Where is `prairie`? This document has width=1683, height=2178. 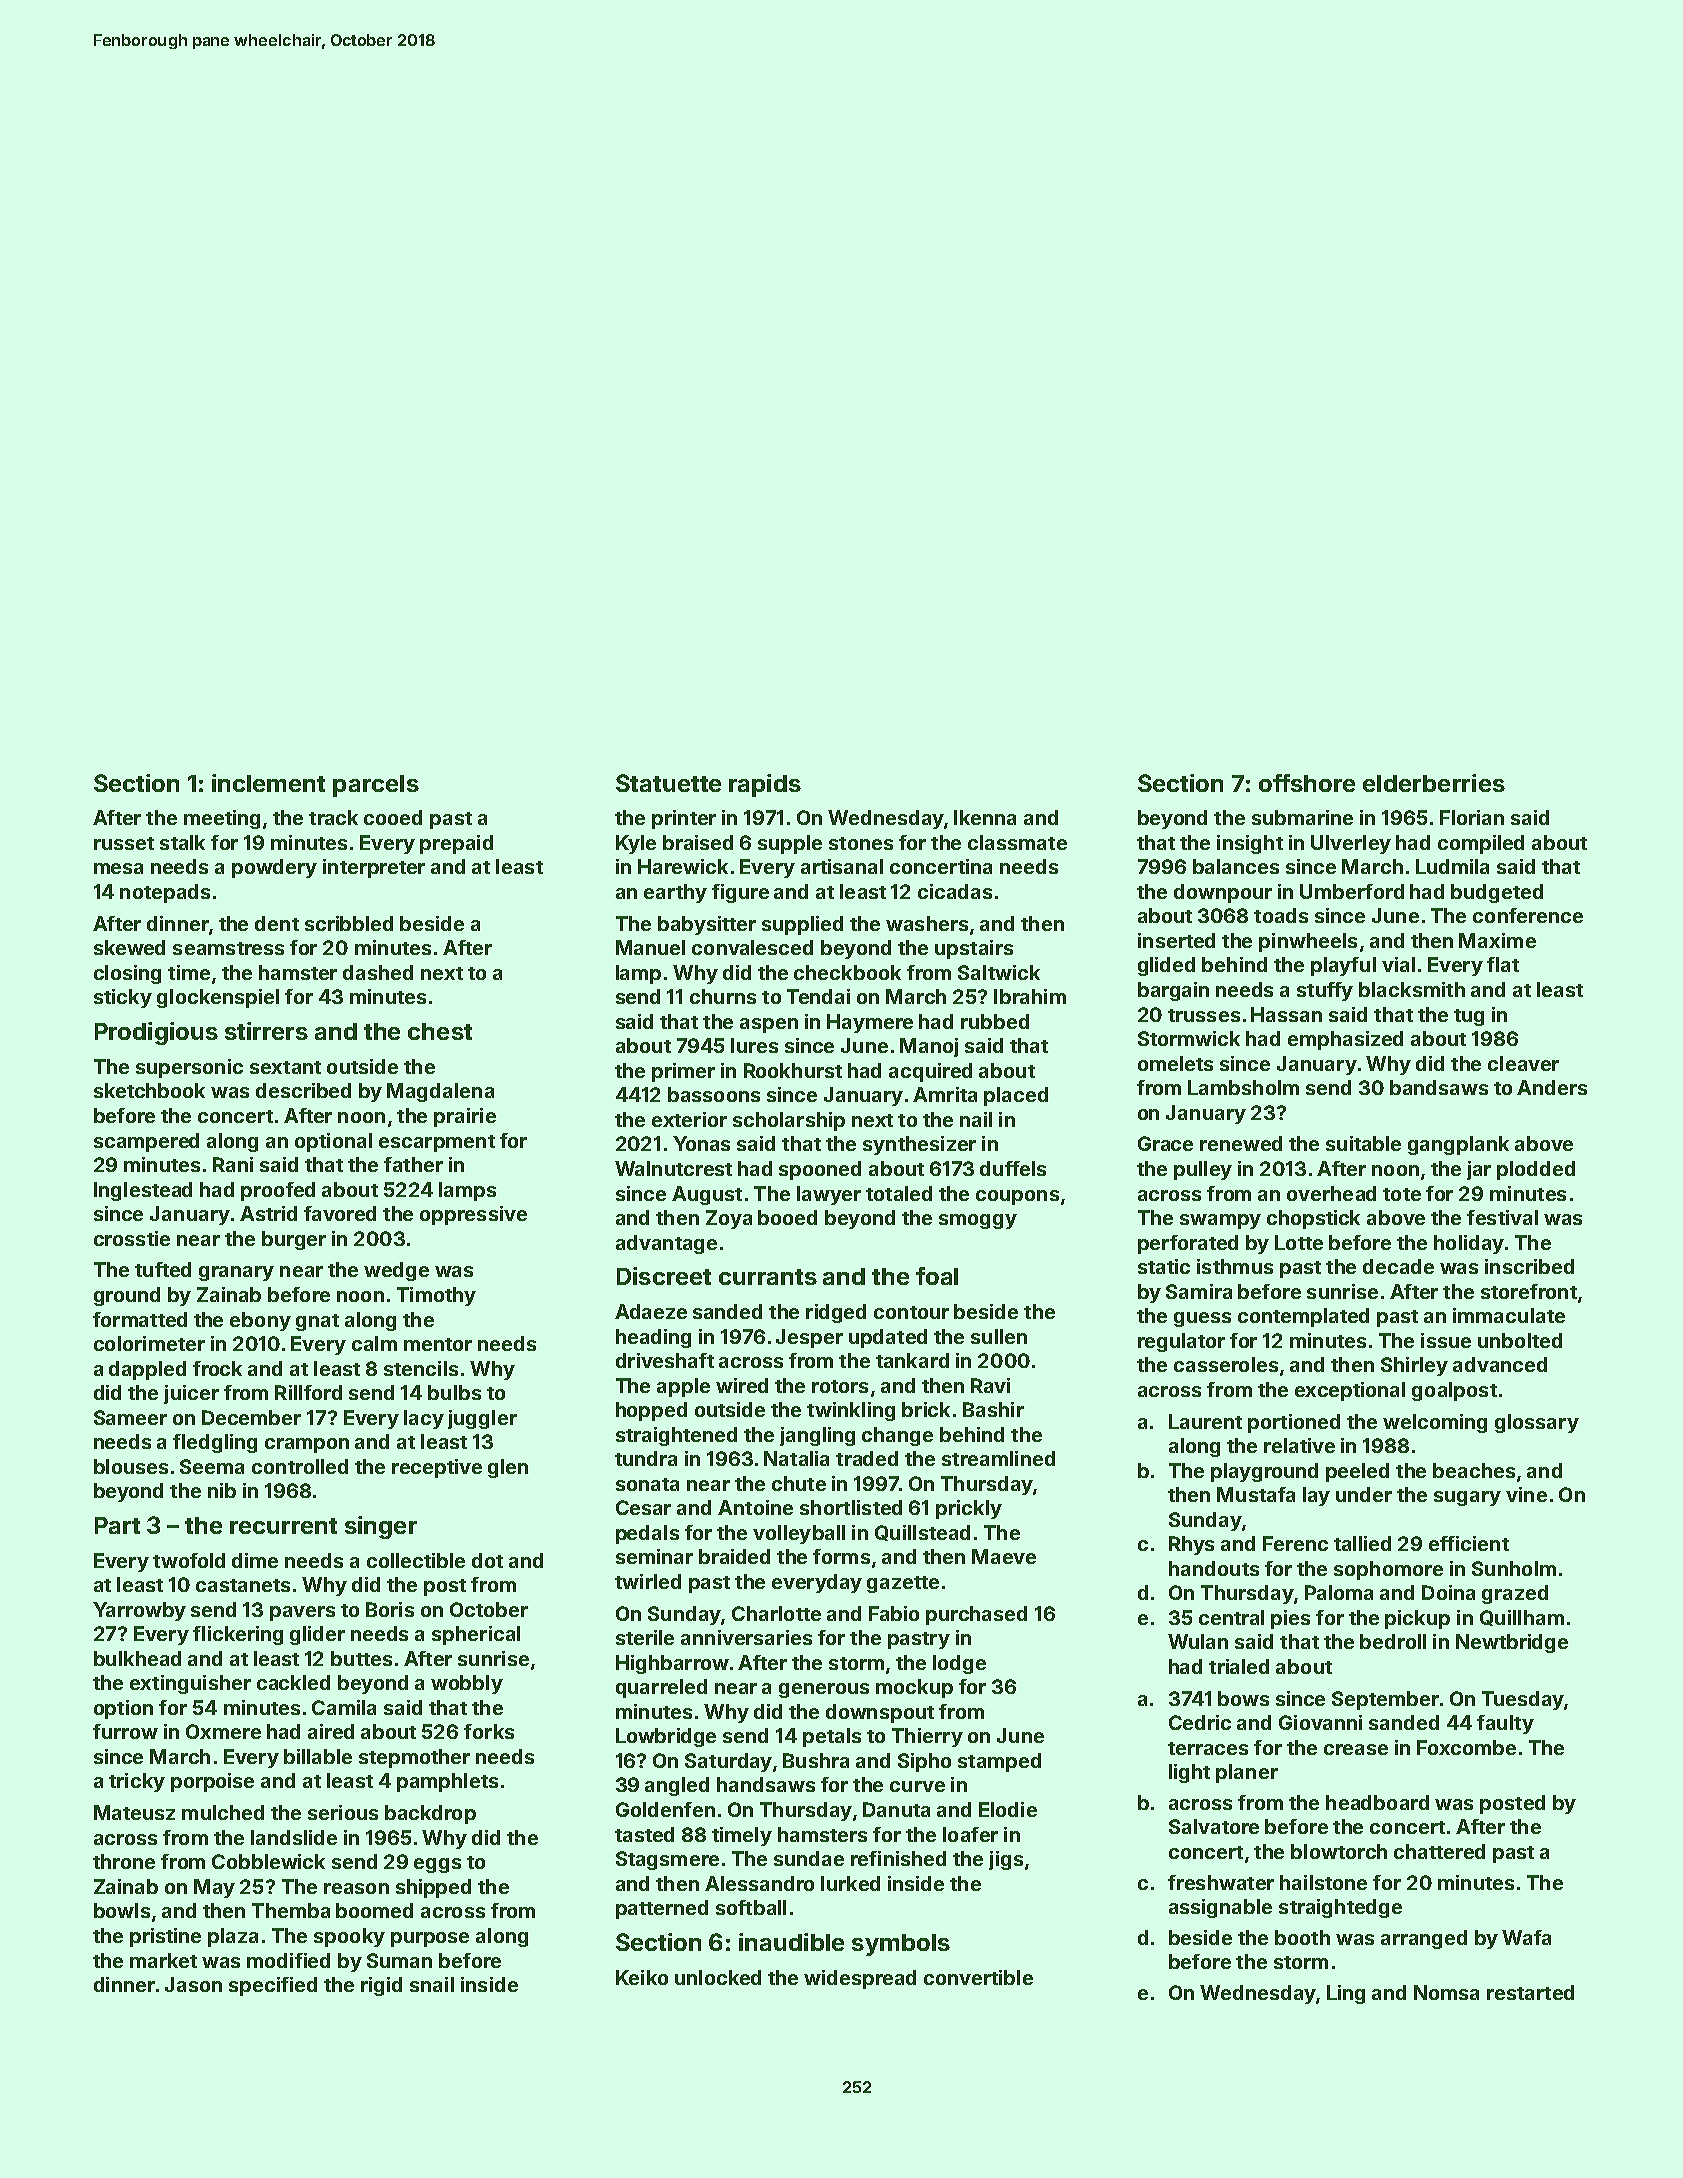
prairie is located at coordinates (465, 1117).
